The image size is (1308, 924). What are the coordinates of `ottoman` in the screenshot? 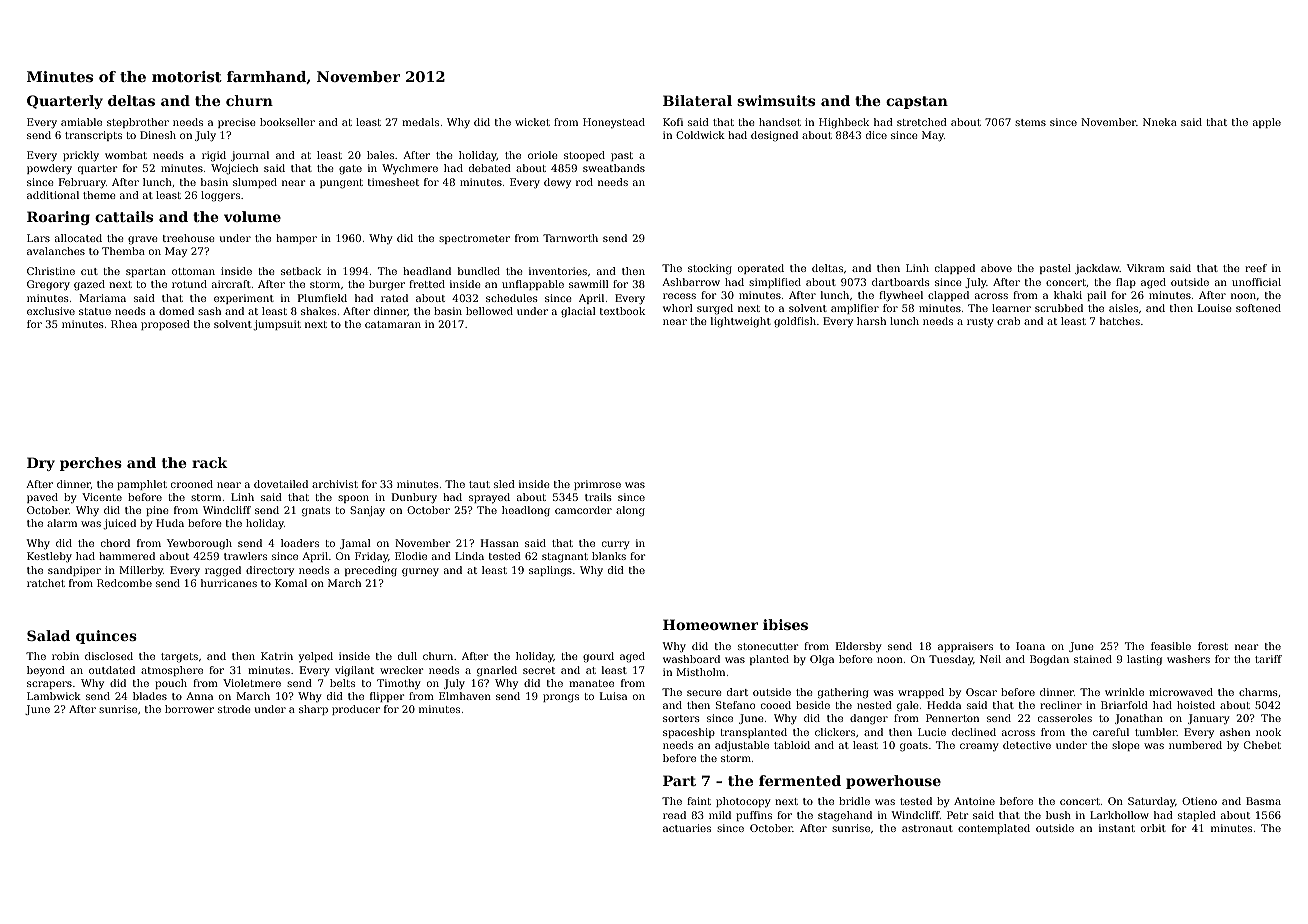 It's located at (193, 271).
